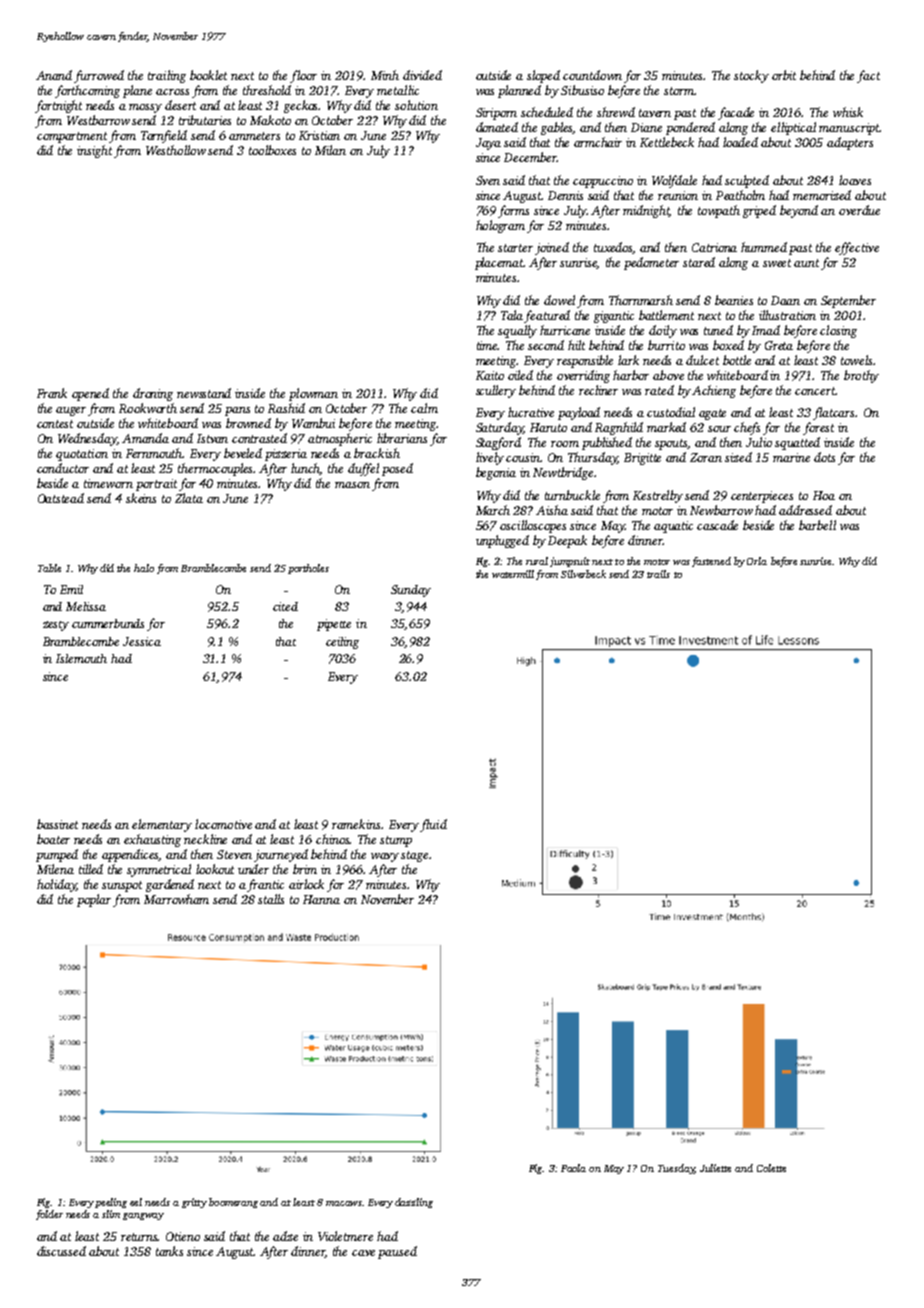 The image size is (924, 1308). Describe the element at coordinates (824, 495) in the screenshot. I see `Hoa` at that location.
